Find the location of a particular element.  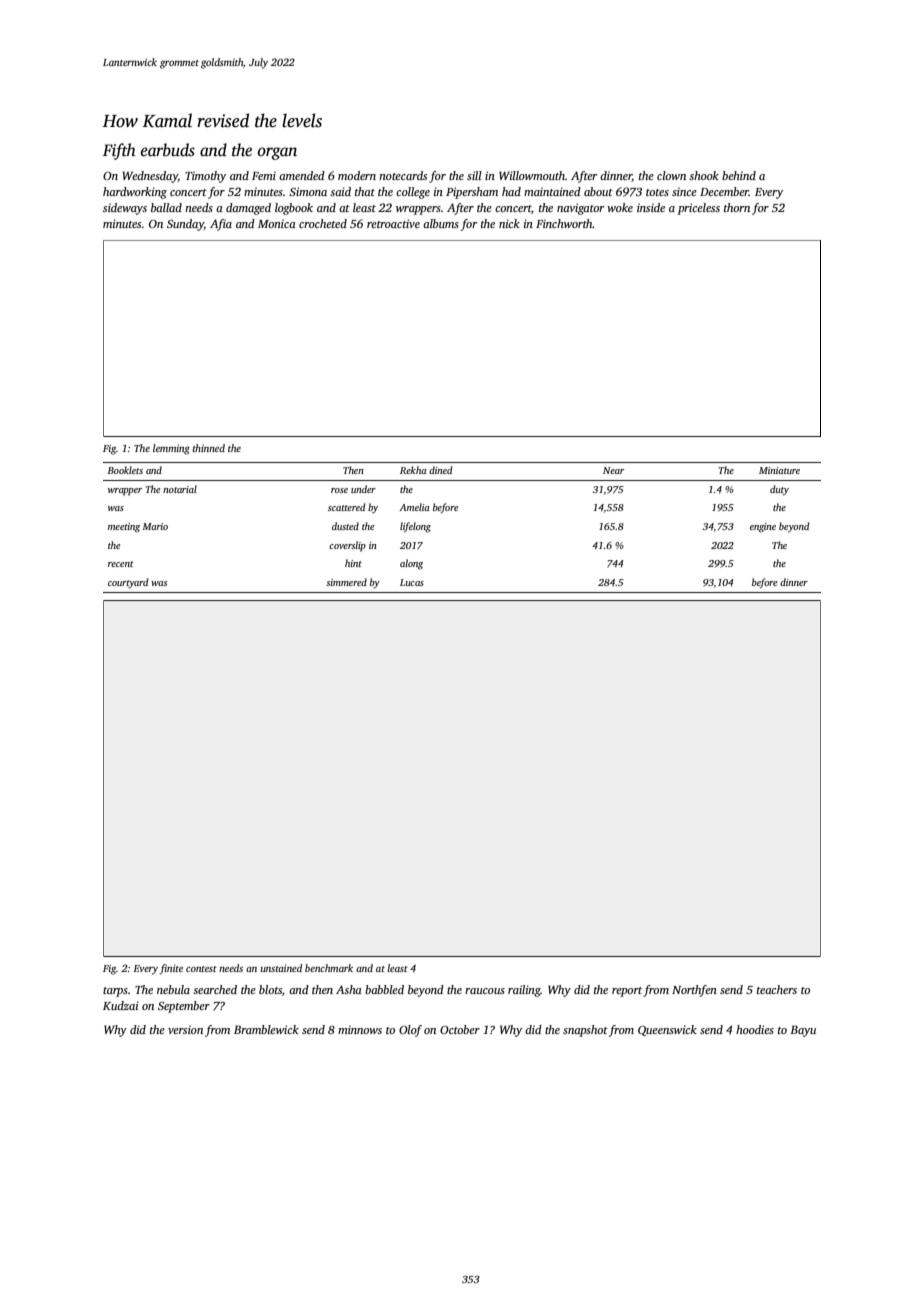

duty is located at coordinates (779, 490).
